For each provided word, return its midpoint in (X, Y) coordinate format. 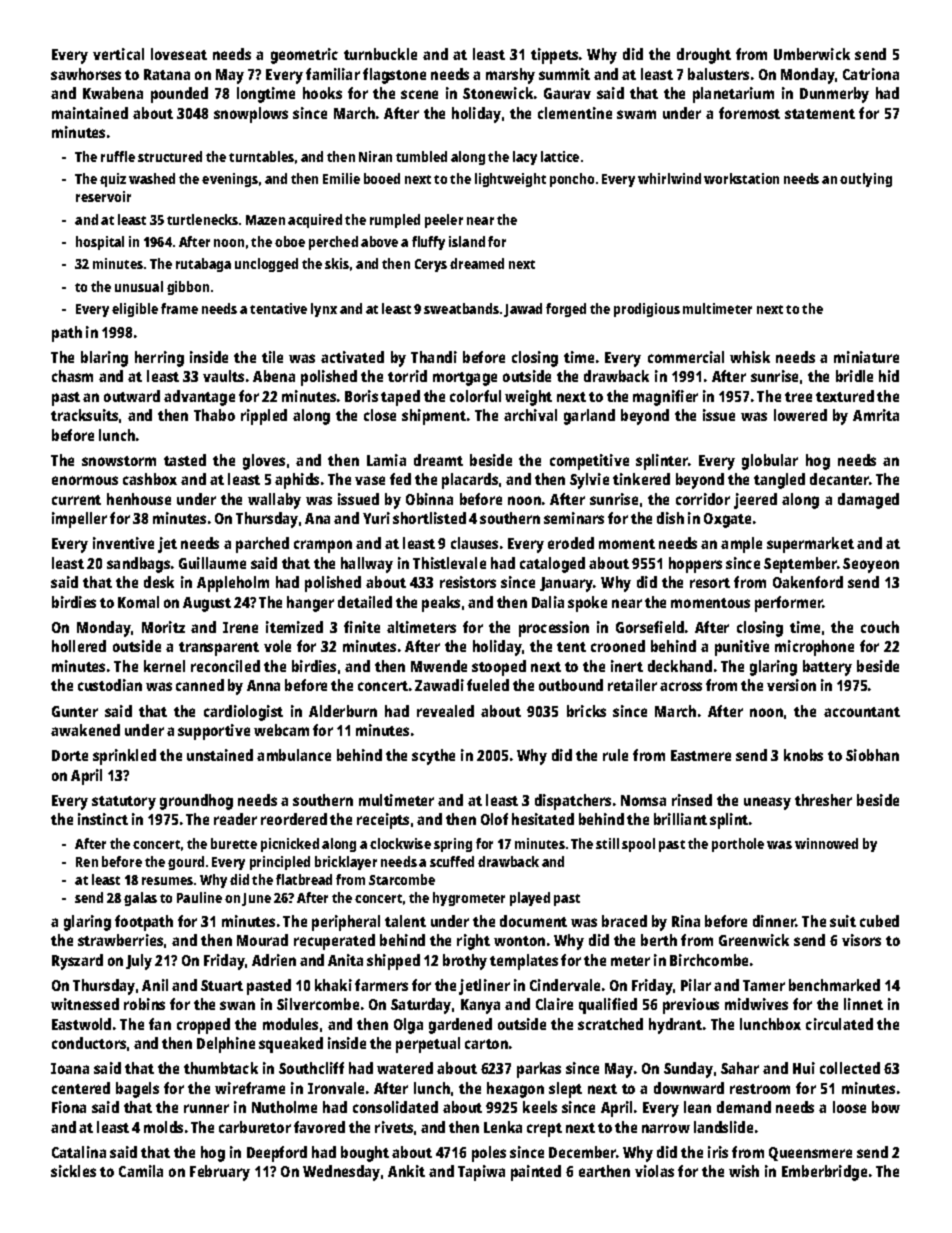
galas (140, 899)
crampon (323, 546)
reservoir (103, 196)
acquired (315, 221)
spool (638, 845)
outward (132, 396)
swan (237, 1005)
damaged (868, 501)
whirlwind (669, 178)
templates (524, 962)
